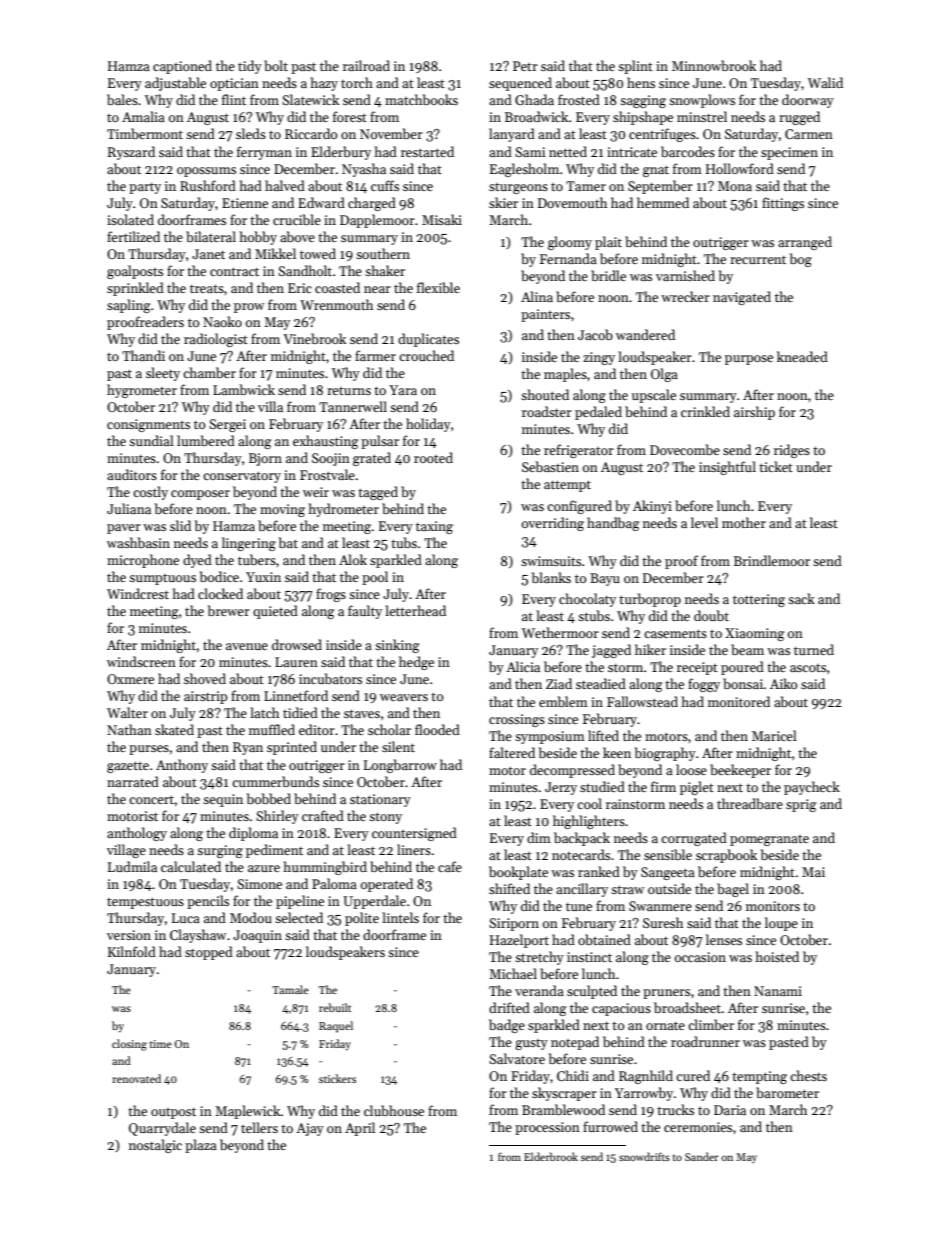  What do you see at coordinates (415, 610) in the screenshot?
I see `letterhead` at bounding box center [415, 610].
